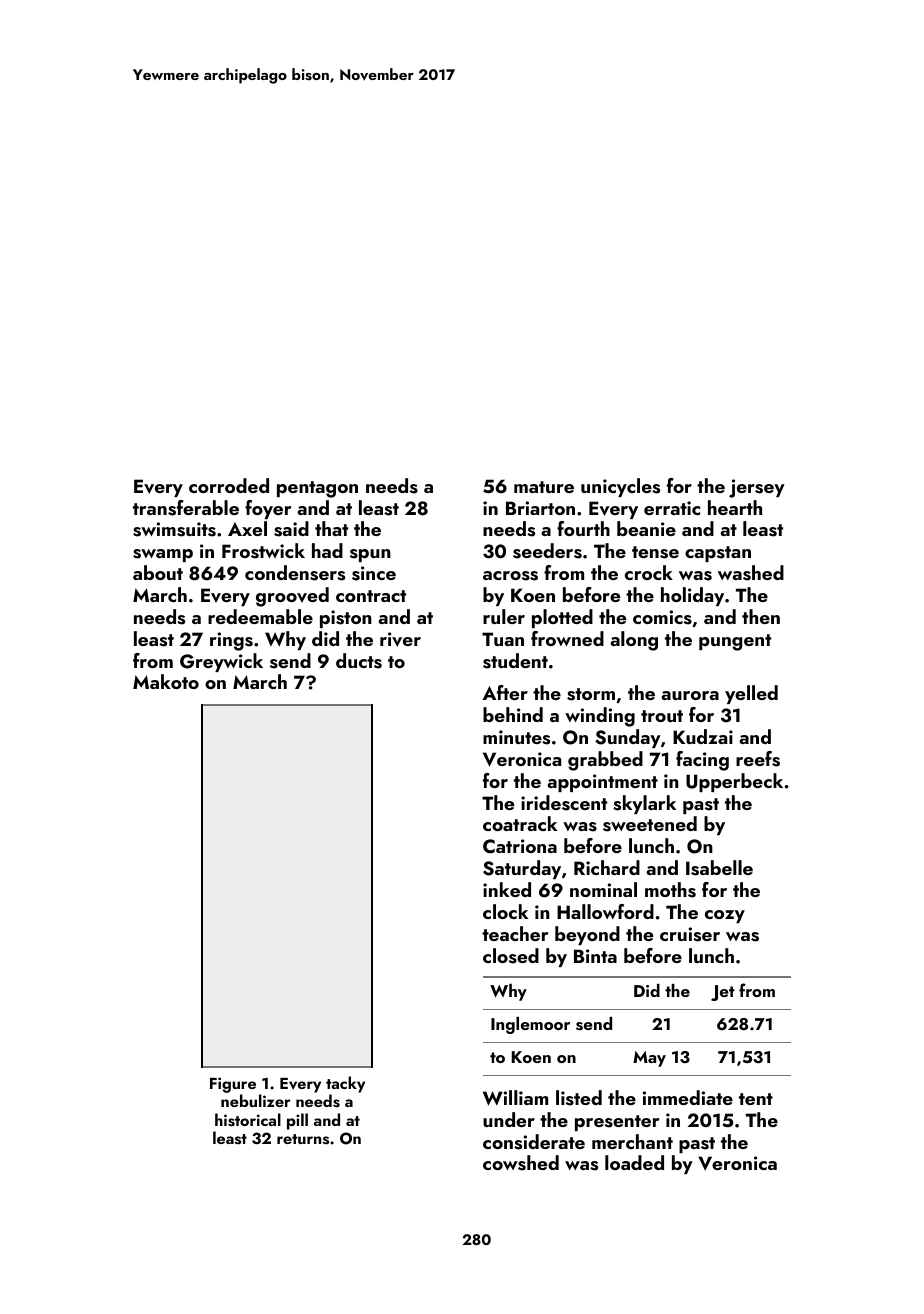 The width and height of the screenshot is (924, 1314). Describe the element at coordinates (544, 487) in the screenshot. I see `mature` at that location.
